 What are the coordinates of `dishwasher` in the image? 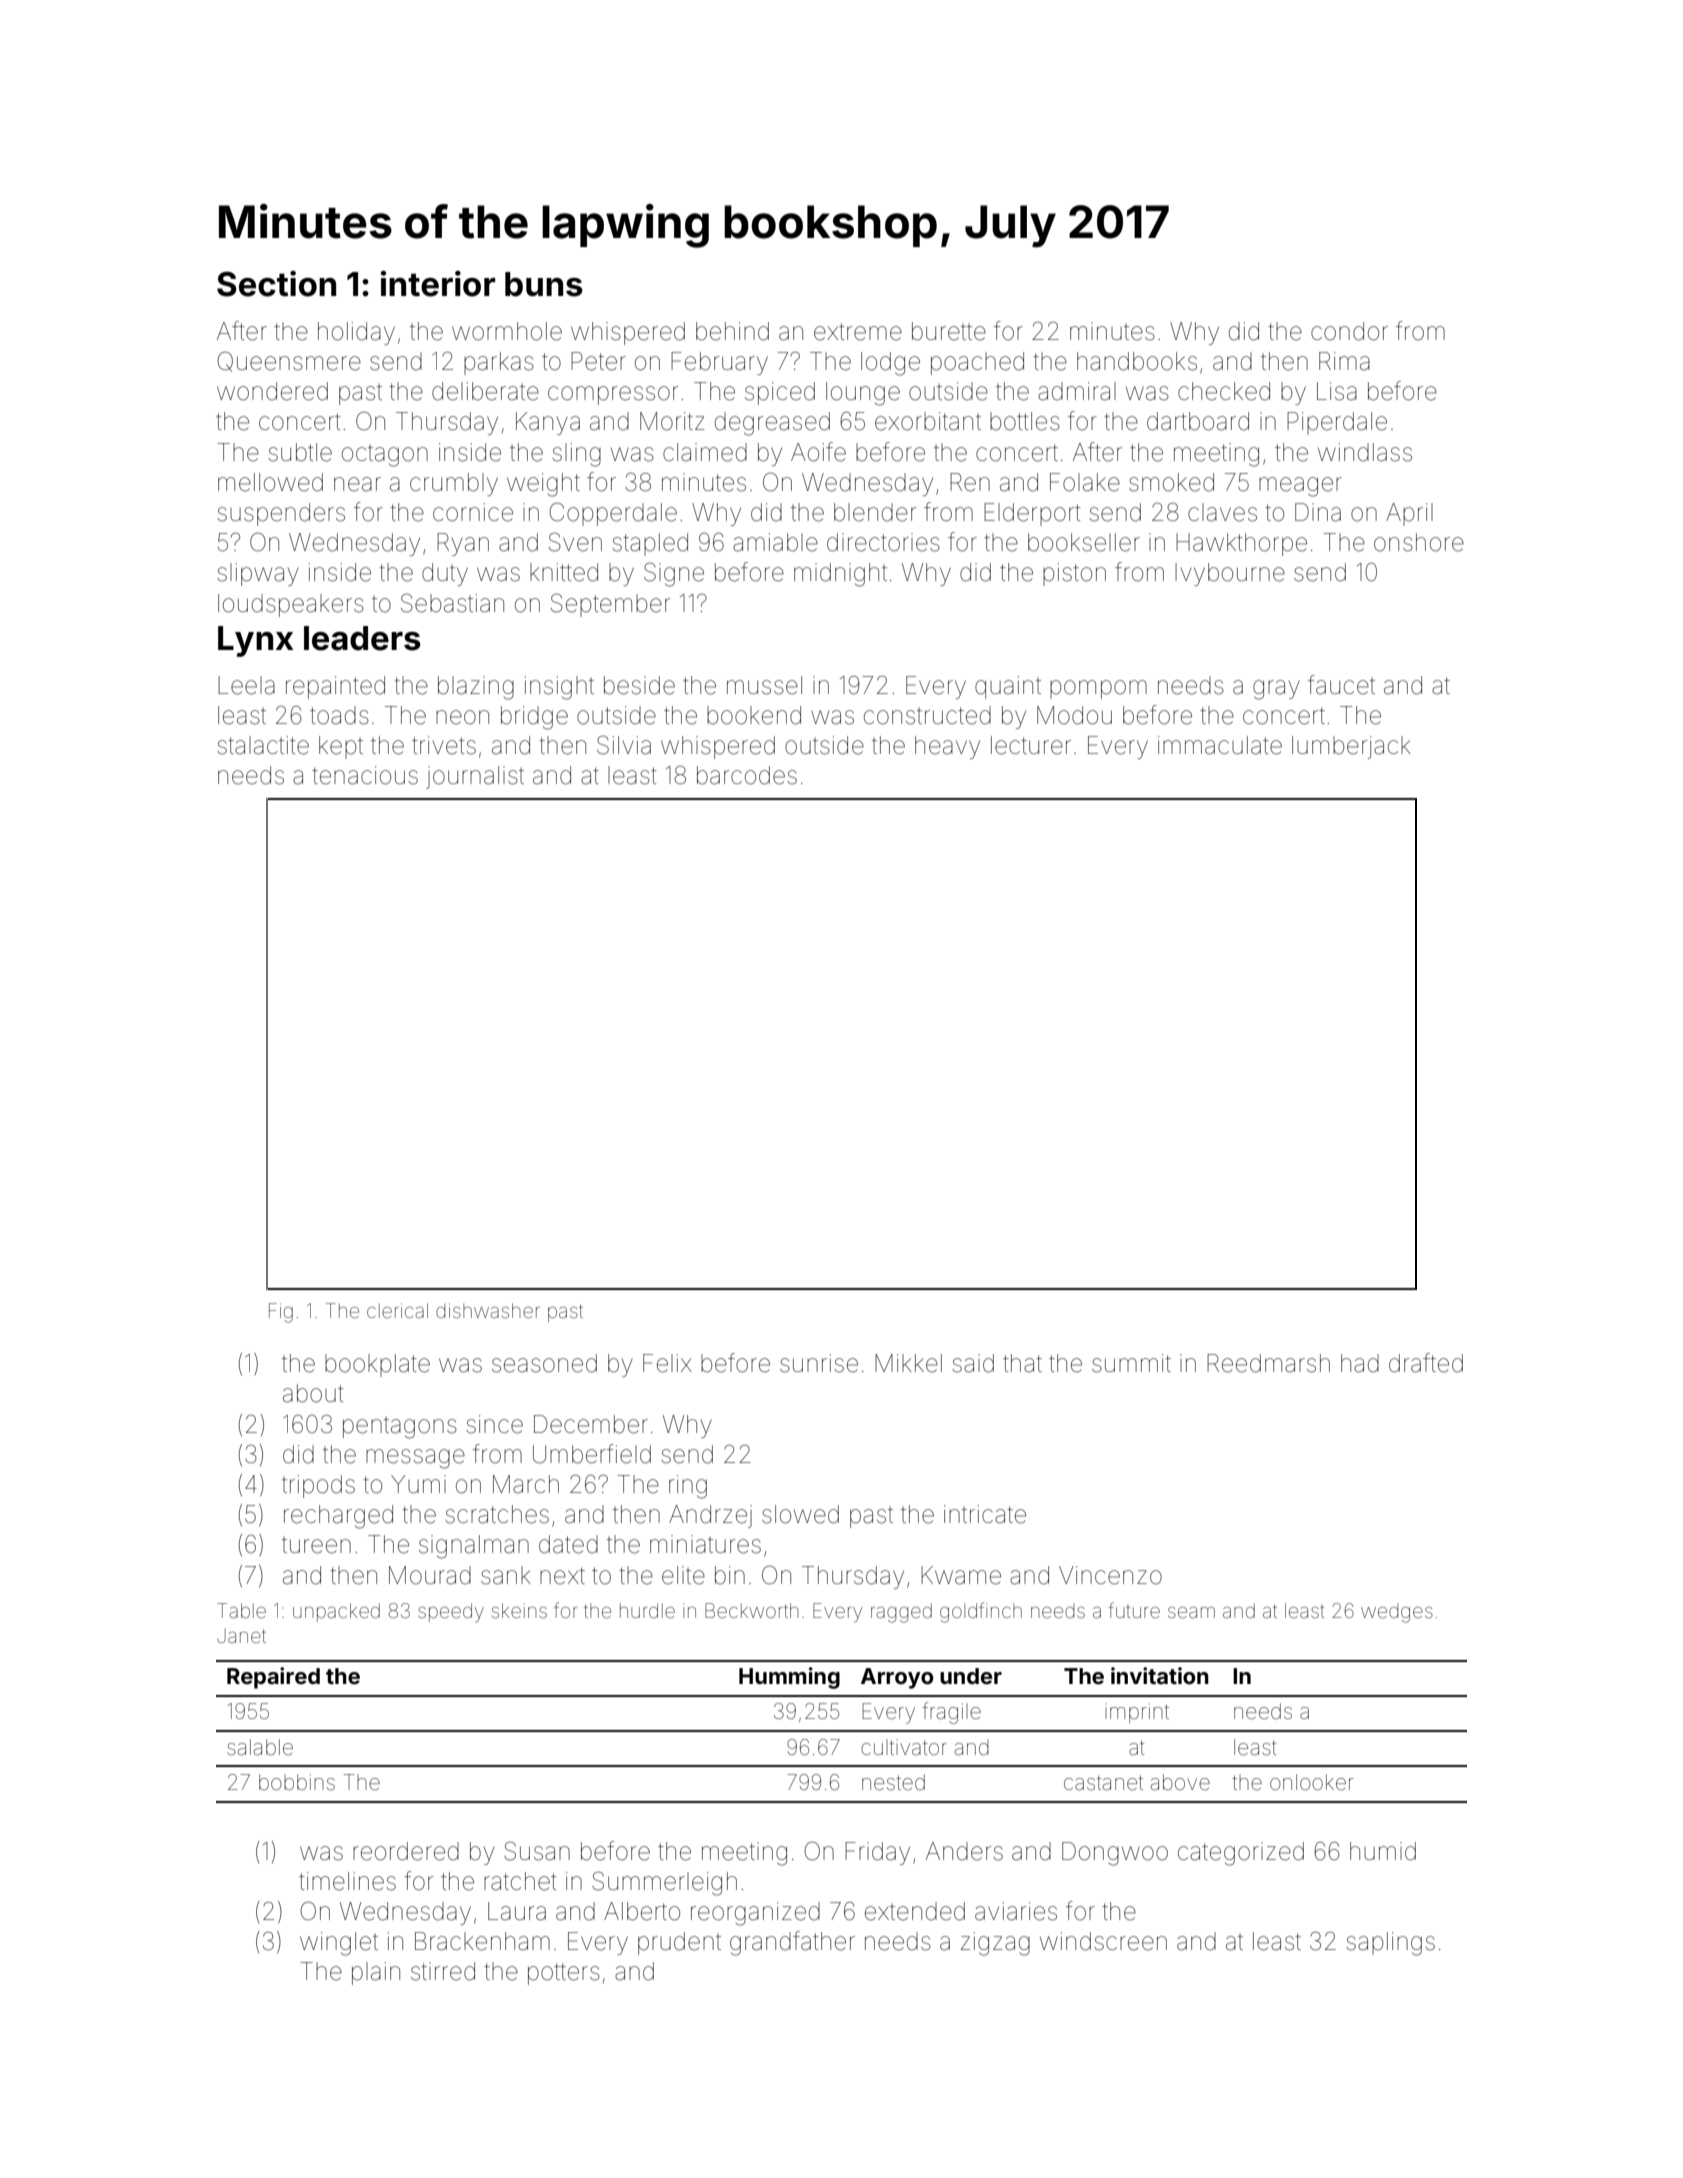 It's located at (488, 1310).
